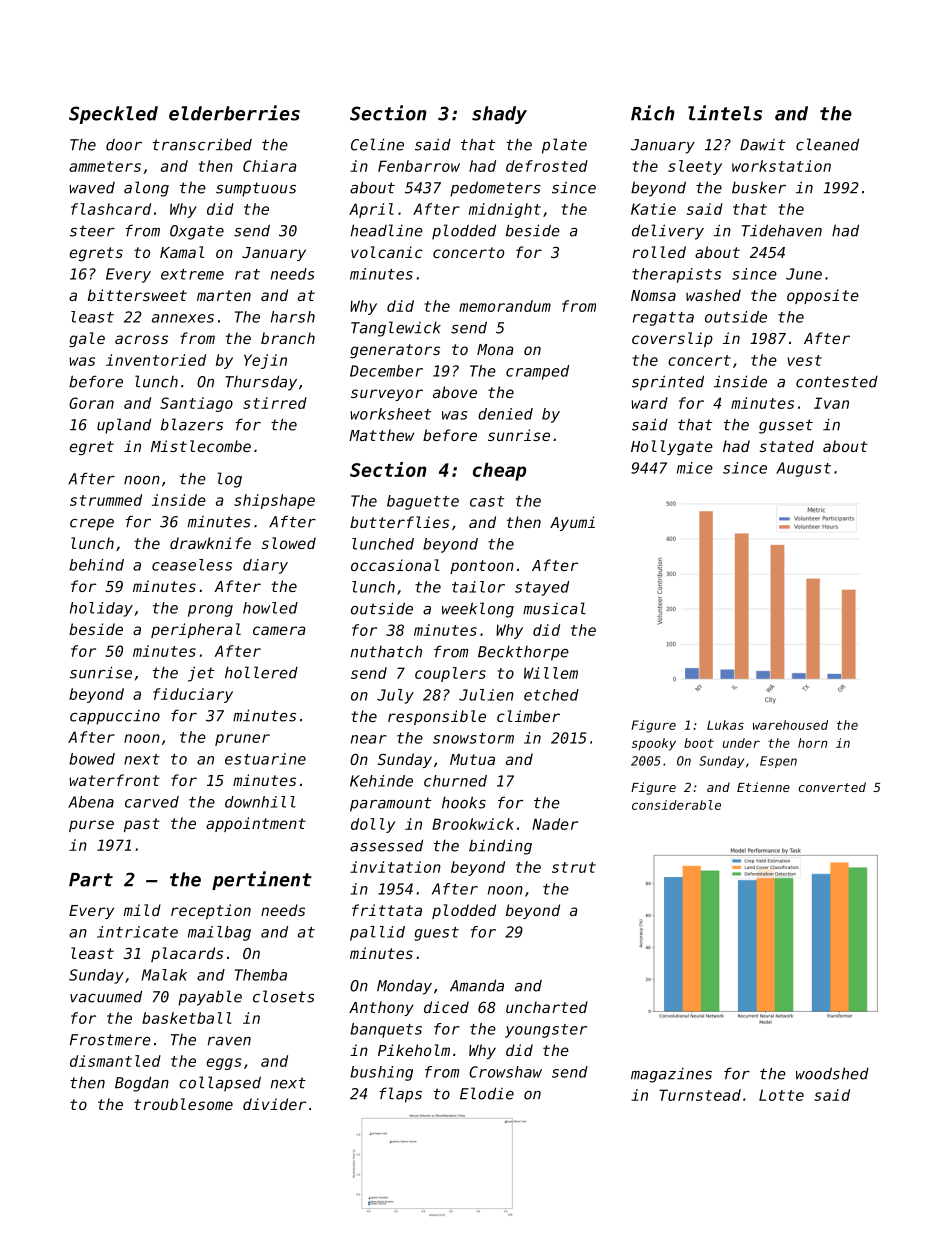 This document has height=1233, width=952. What do you see at coordinates (183, 318) in the document?
I see `annexes` at bounding box center [183, 318].
